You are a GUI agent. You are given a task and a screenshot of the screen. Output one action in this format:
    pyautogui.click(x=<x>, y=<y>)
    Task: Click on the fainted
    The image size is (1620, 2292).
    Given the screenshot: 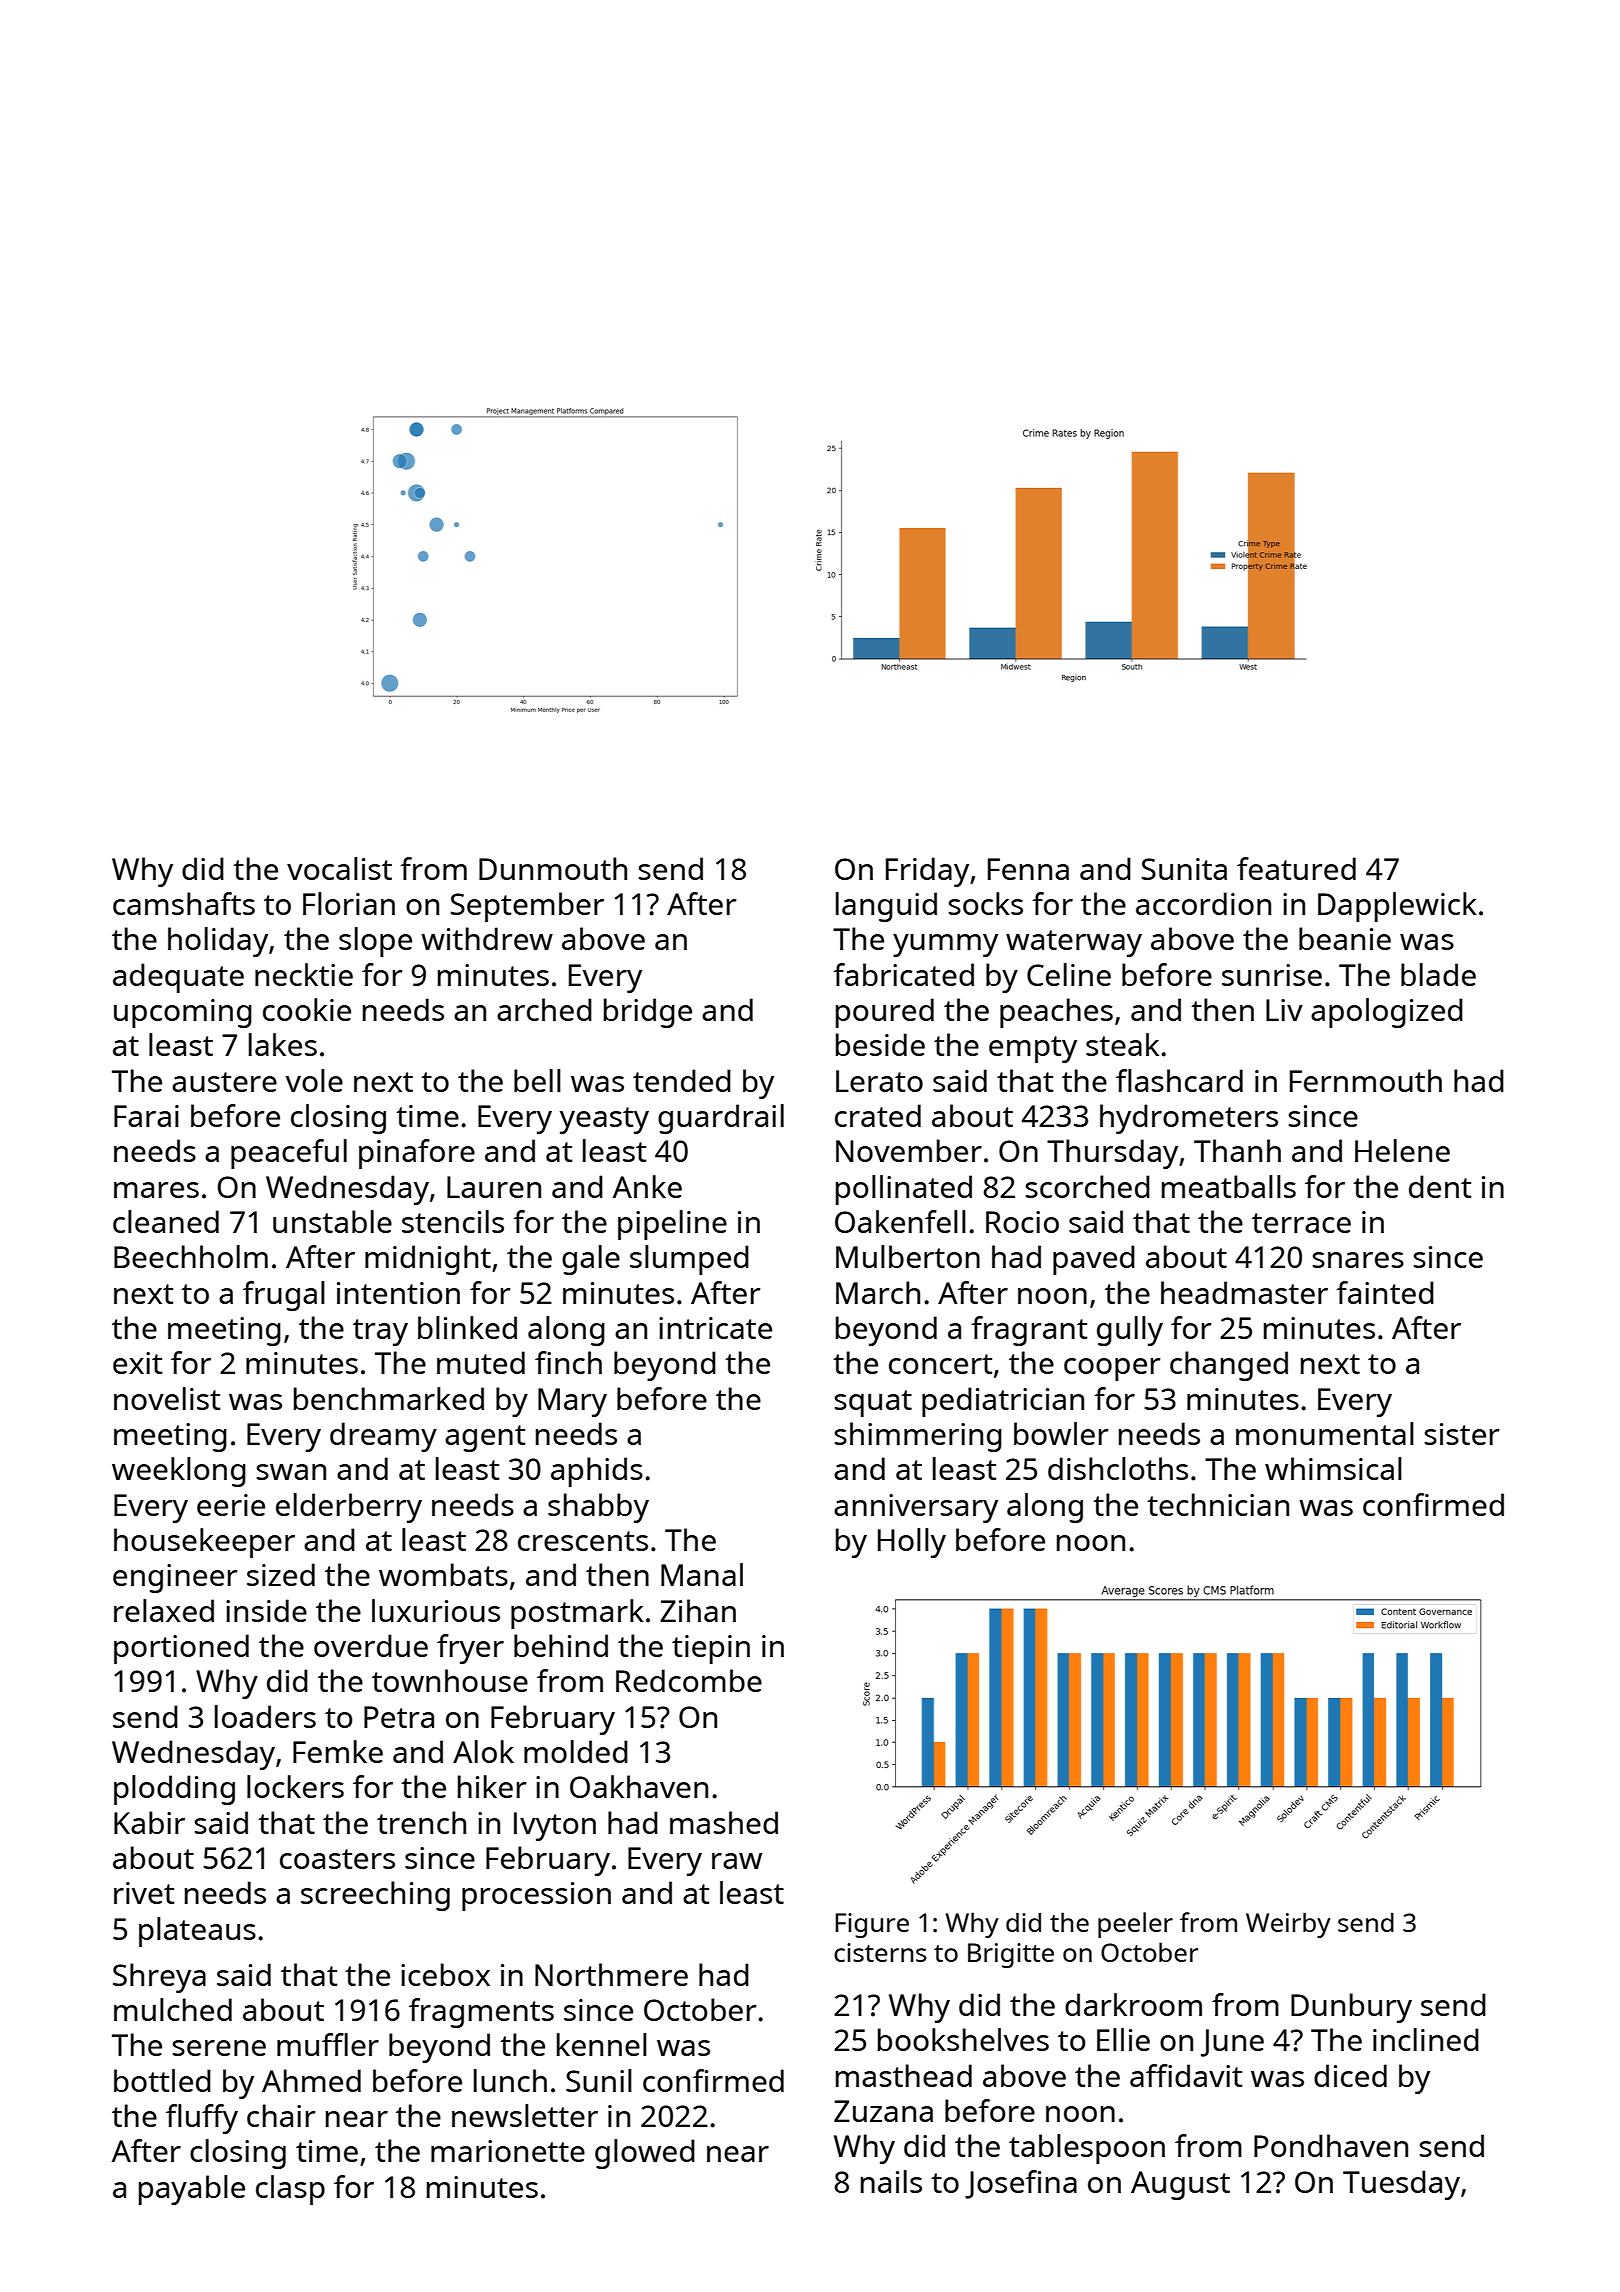 What is the action you would take?
    pyautogui.click(x=1385, y=1292)
